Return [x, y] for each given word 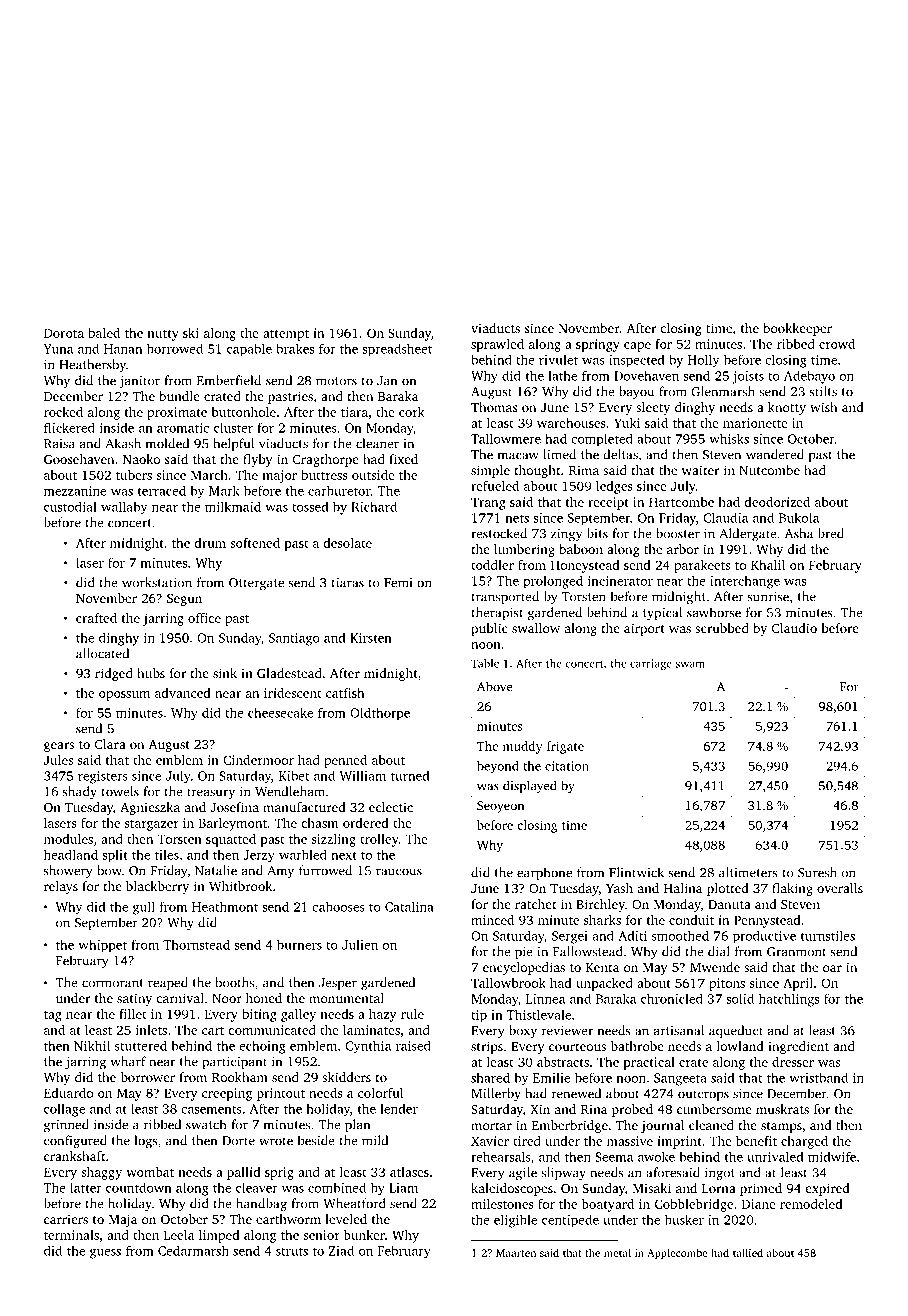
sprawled [497, 345]
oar [832, 968]
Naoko [141, 459]
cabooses [338, 907]
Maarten [516, 1253]
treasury [211, 794]
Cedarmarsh [193, 1251]
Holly [704, 361]
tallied [748, 1252]
